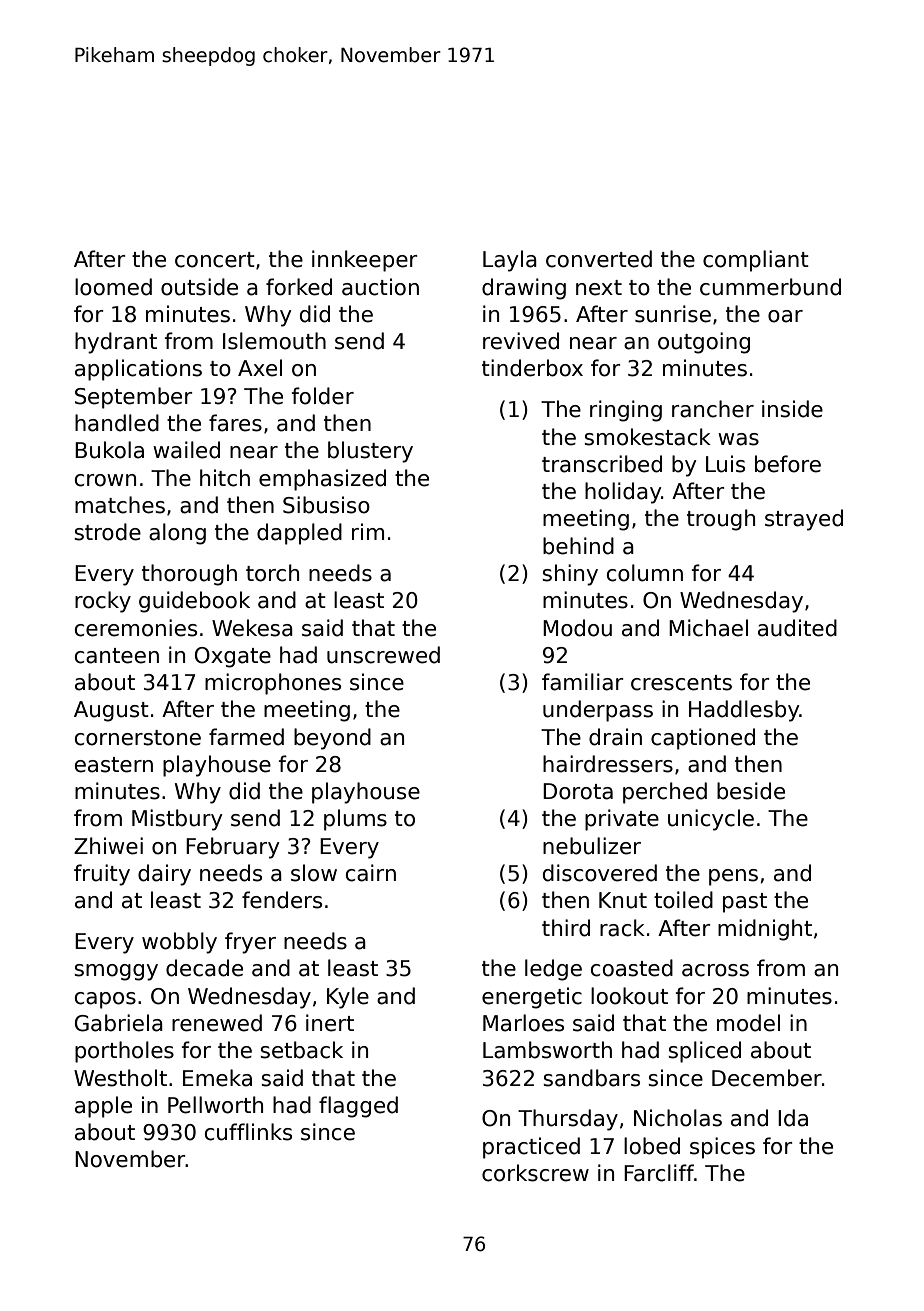 The image size is (924, 1311). I want to click on Layla, so click(510, 261).
